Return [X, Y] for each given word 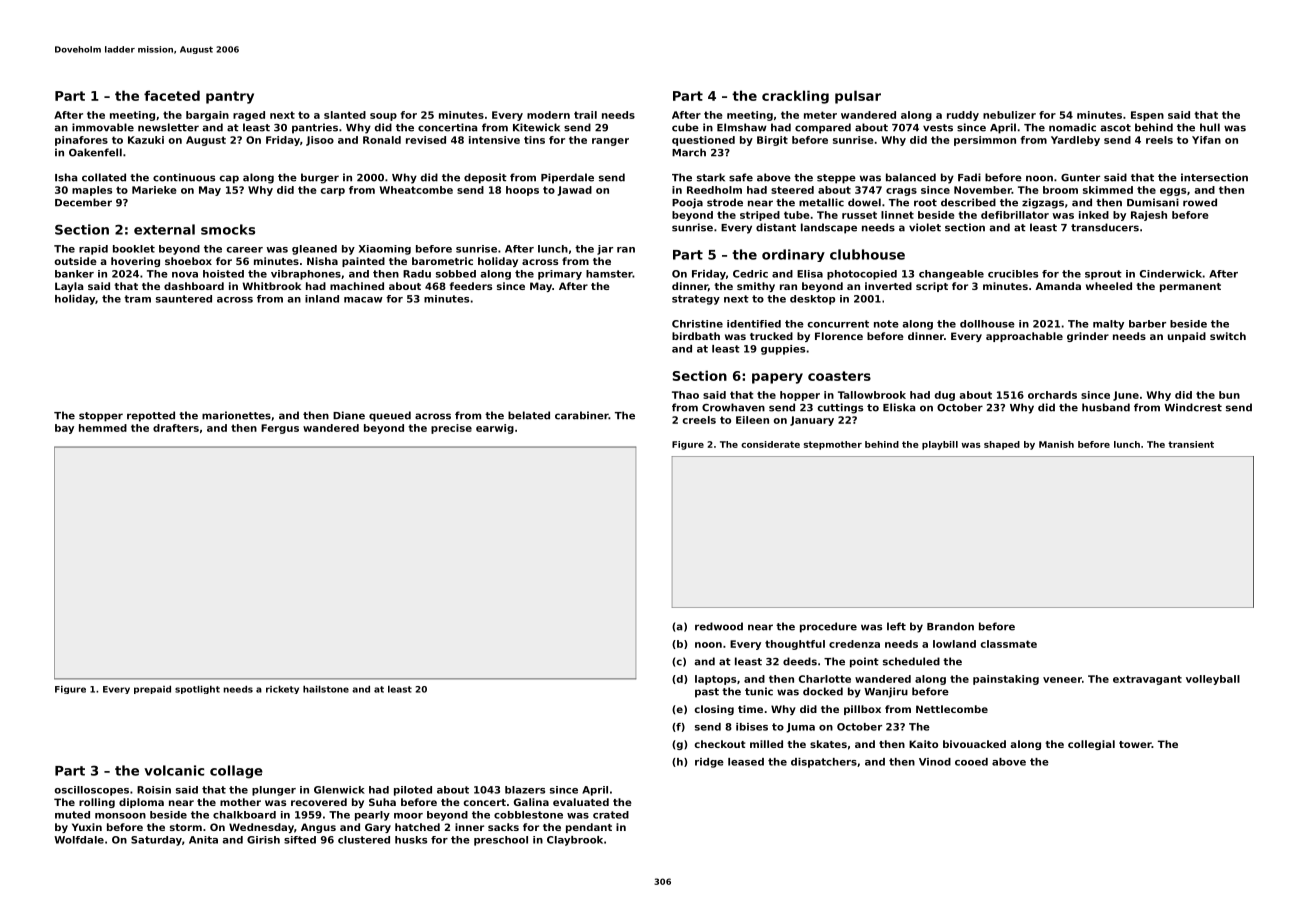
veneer [1062, 680]
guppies [783, 350]
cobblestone [528, 815]
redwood [719, 626]
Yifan [1206, 140]
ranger [610, 142]
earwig [495, 429]
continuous [184, 177]
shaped [1002, 445]
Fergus [280, 429]
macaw [363, 300]
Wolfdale [79, 840]
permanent [1190, 287]
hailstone [326, 689]
